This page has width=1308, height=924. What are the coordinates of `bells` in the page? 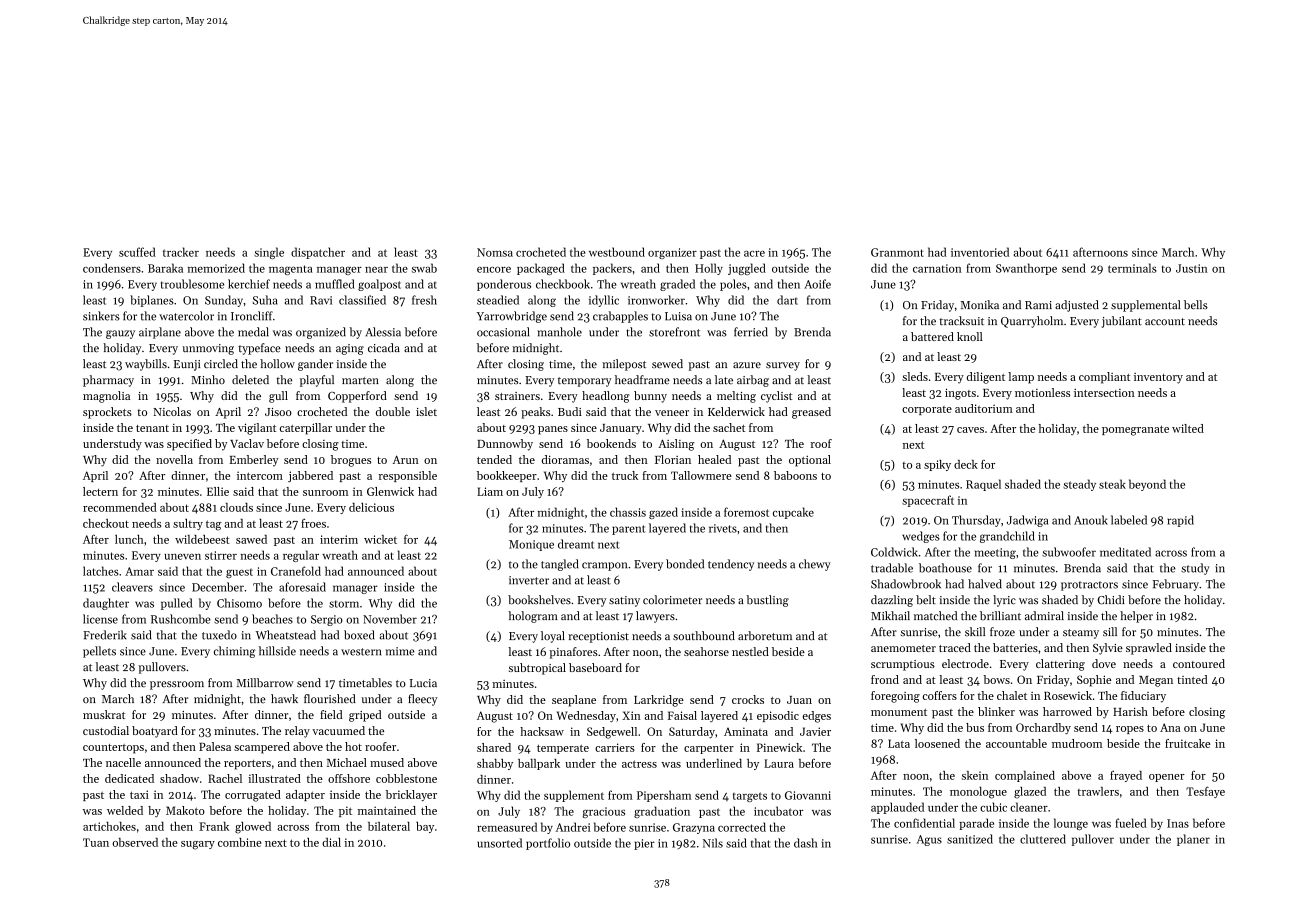 It's located at (1196, 305).
